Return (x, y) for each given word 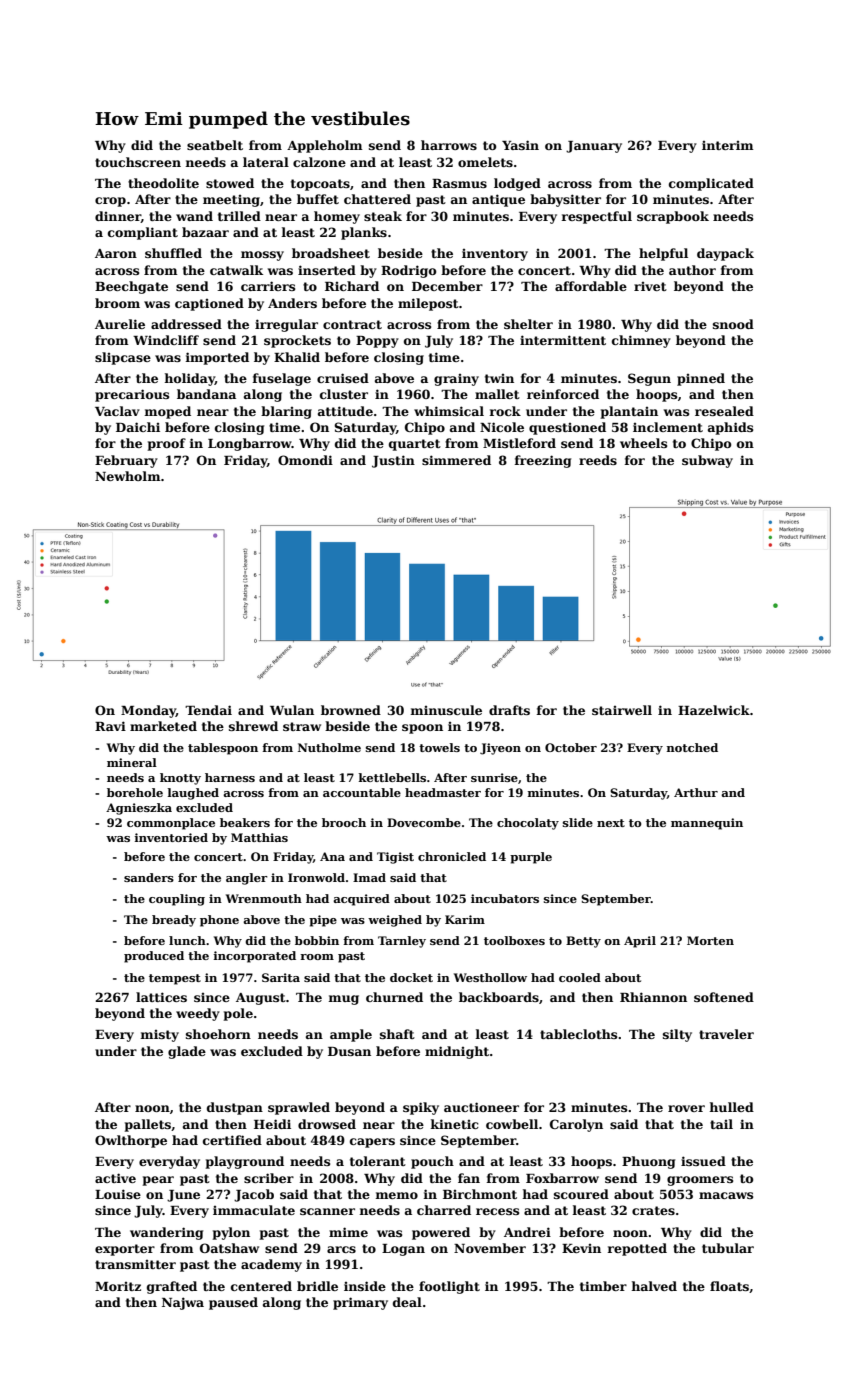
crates (653, 1210)
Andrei (527, 1232)
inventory (495, 255)
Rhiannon (653, 997)
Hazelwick (714, 710)
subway (707, 461)
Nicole (502, 427)
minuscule (446, 710)
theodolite (163, 183)
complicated (711, 184)
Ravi (110, 726)
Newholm (128, 476)
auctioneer (481, 1107)
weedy (198, 1014)
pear (158, 1181)
